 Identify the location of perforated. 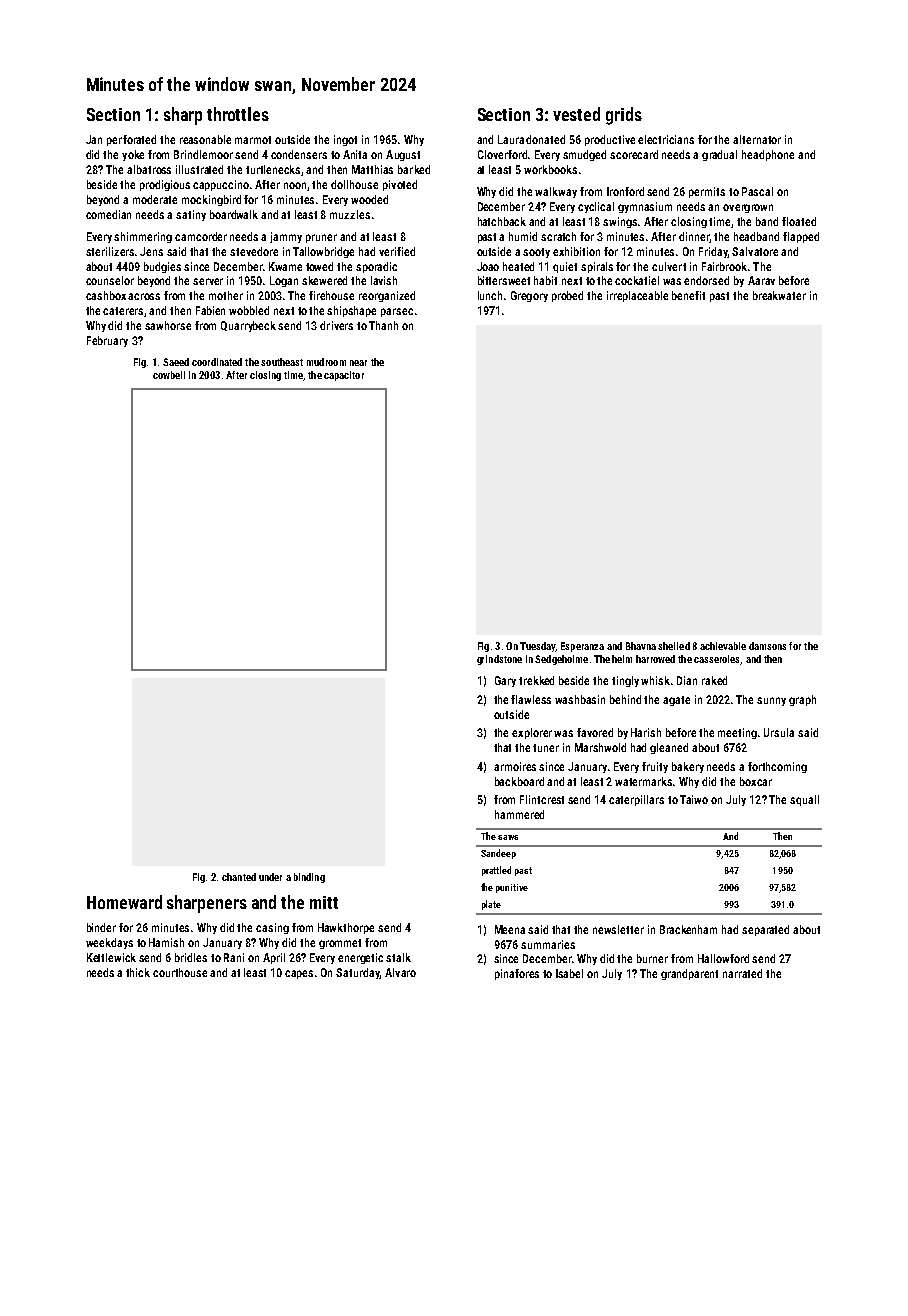
(131, 140).
